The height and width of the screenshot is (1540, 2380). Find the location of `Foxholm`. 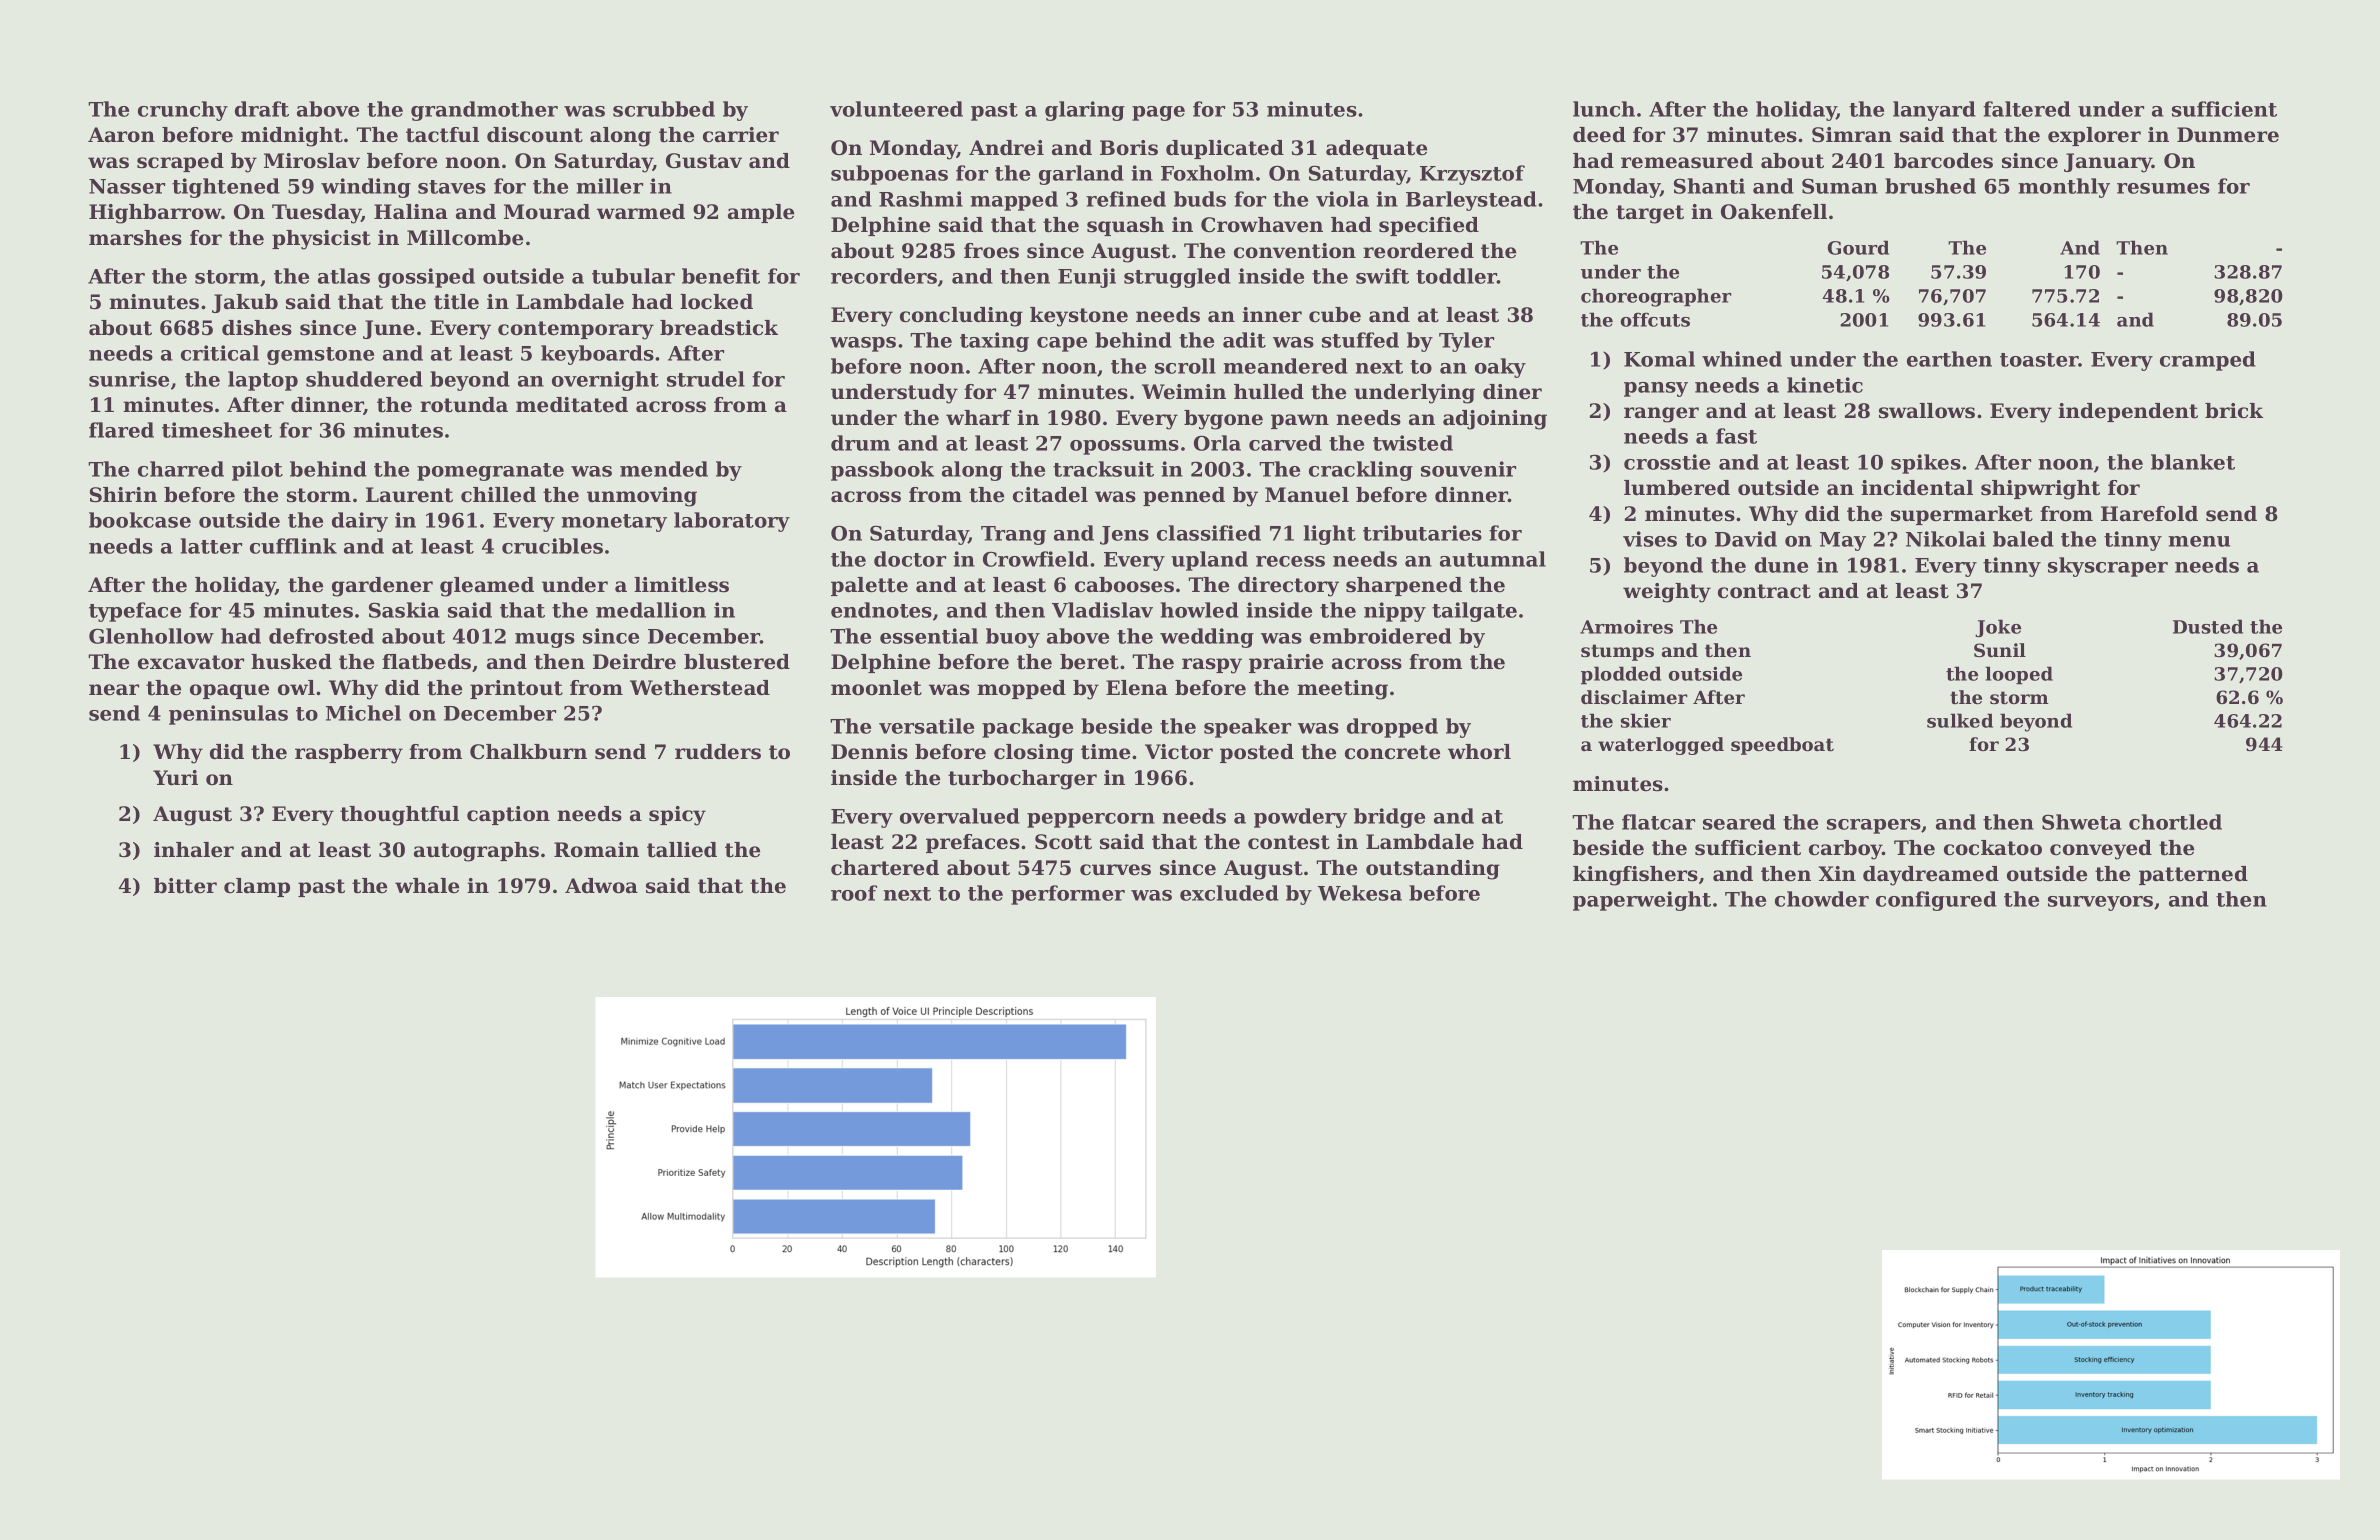

Foxholm is located at coordinates (1207, 173).
